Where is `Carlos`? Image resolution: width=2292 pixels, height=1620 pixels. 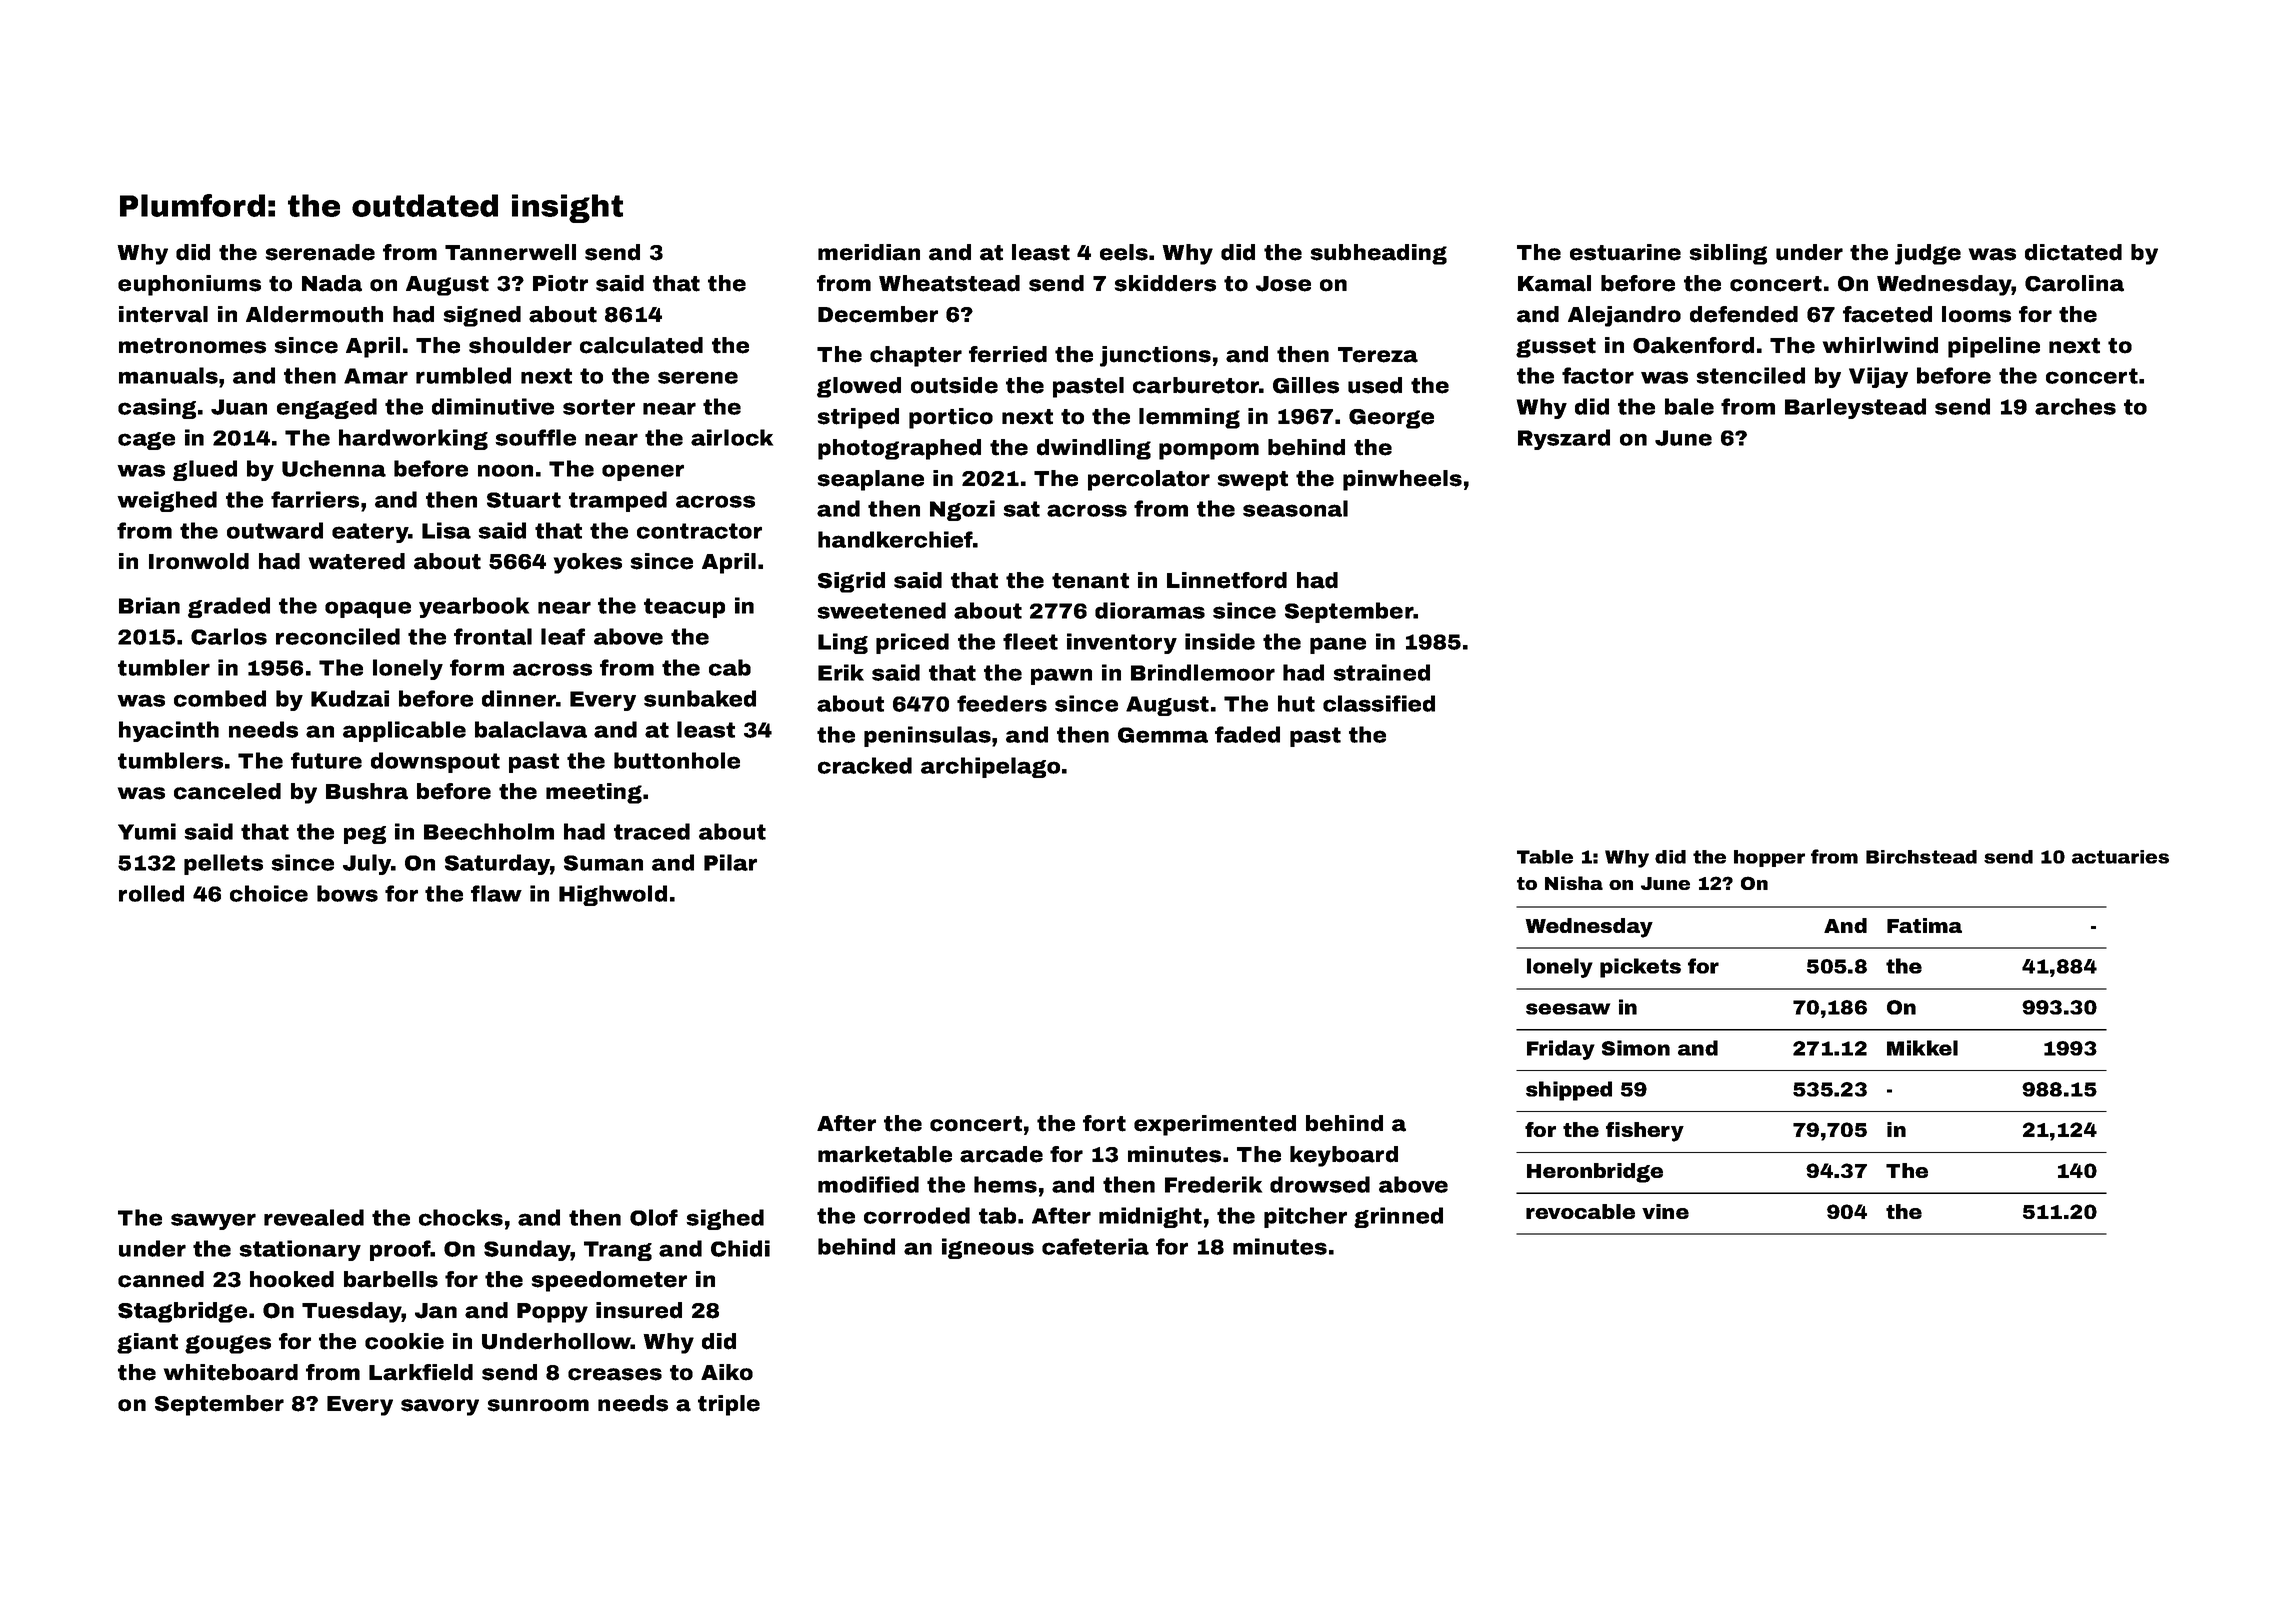
Carlos is located at coordinates (229, 636).
